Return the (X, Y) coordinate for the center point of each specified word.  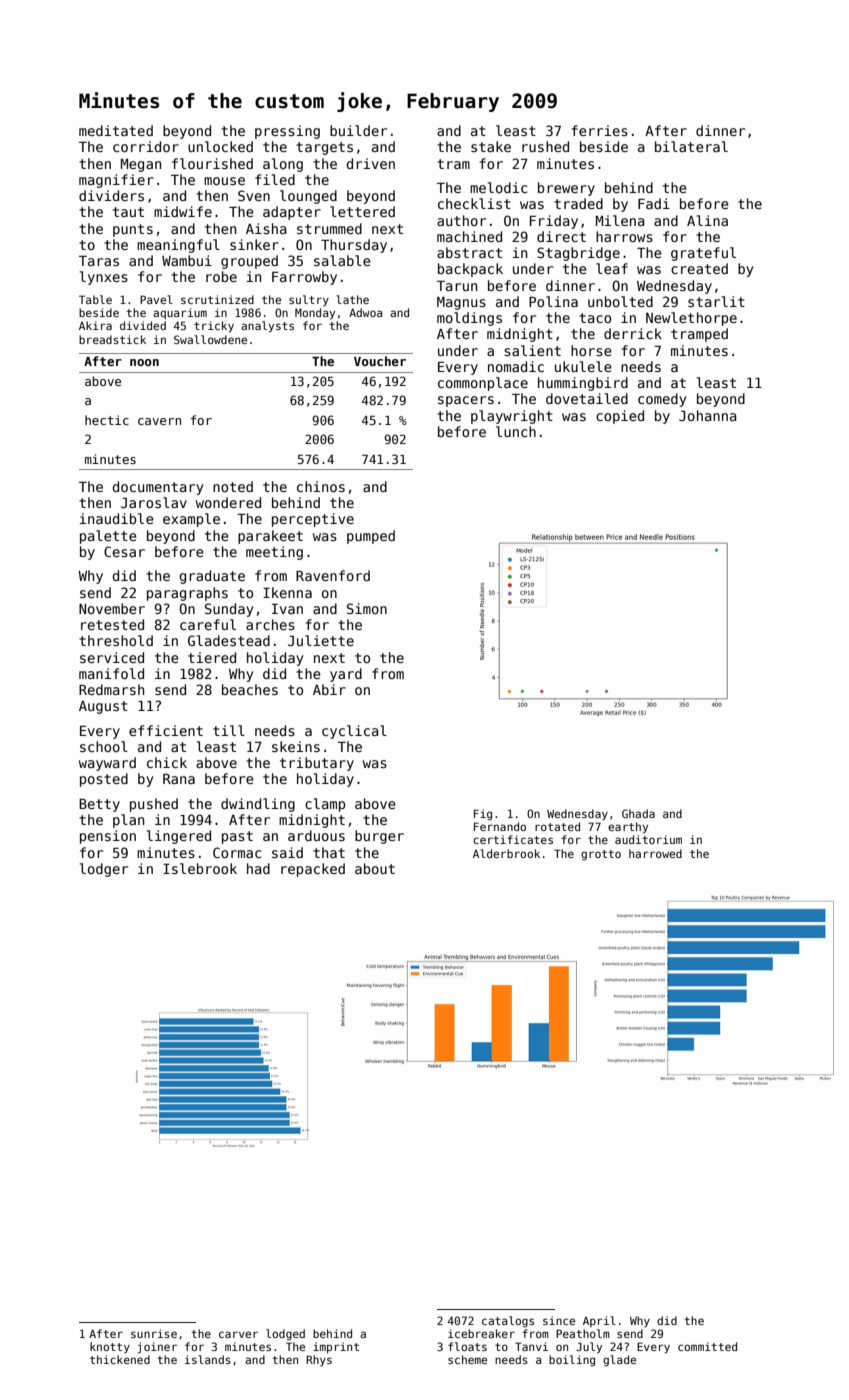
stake (491, 146)
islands (208, 1359)
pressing (287, 132)
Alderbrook (506, 853)
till (229, 730)
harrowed (655, 853)
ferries (600, 130)
